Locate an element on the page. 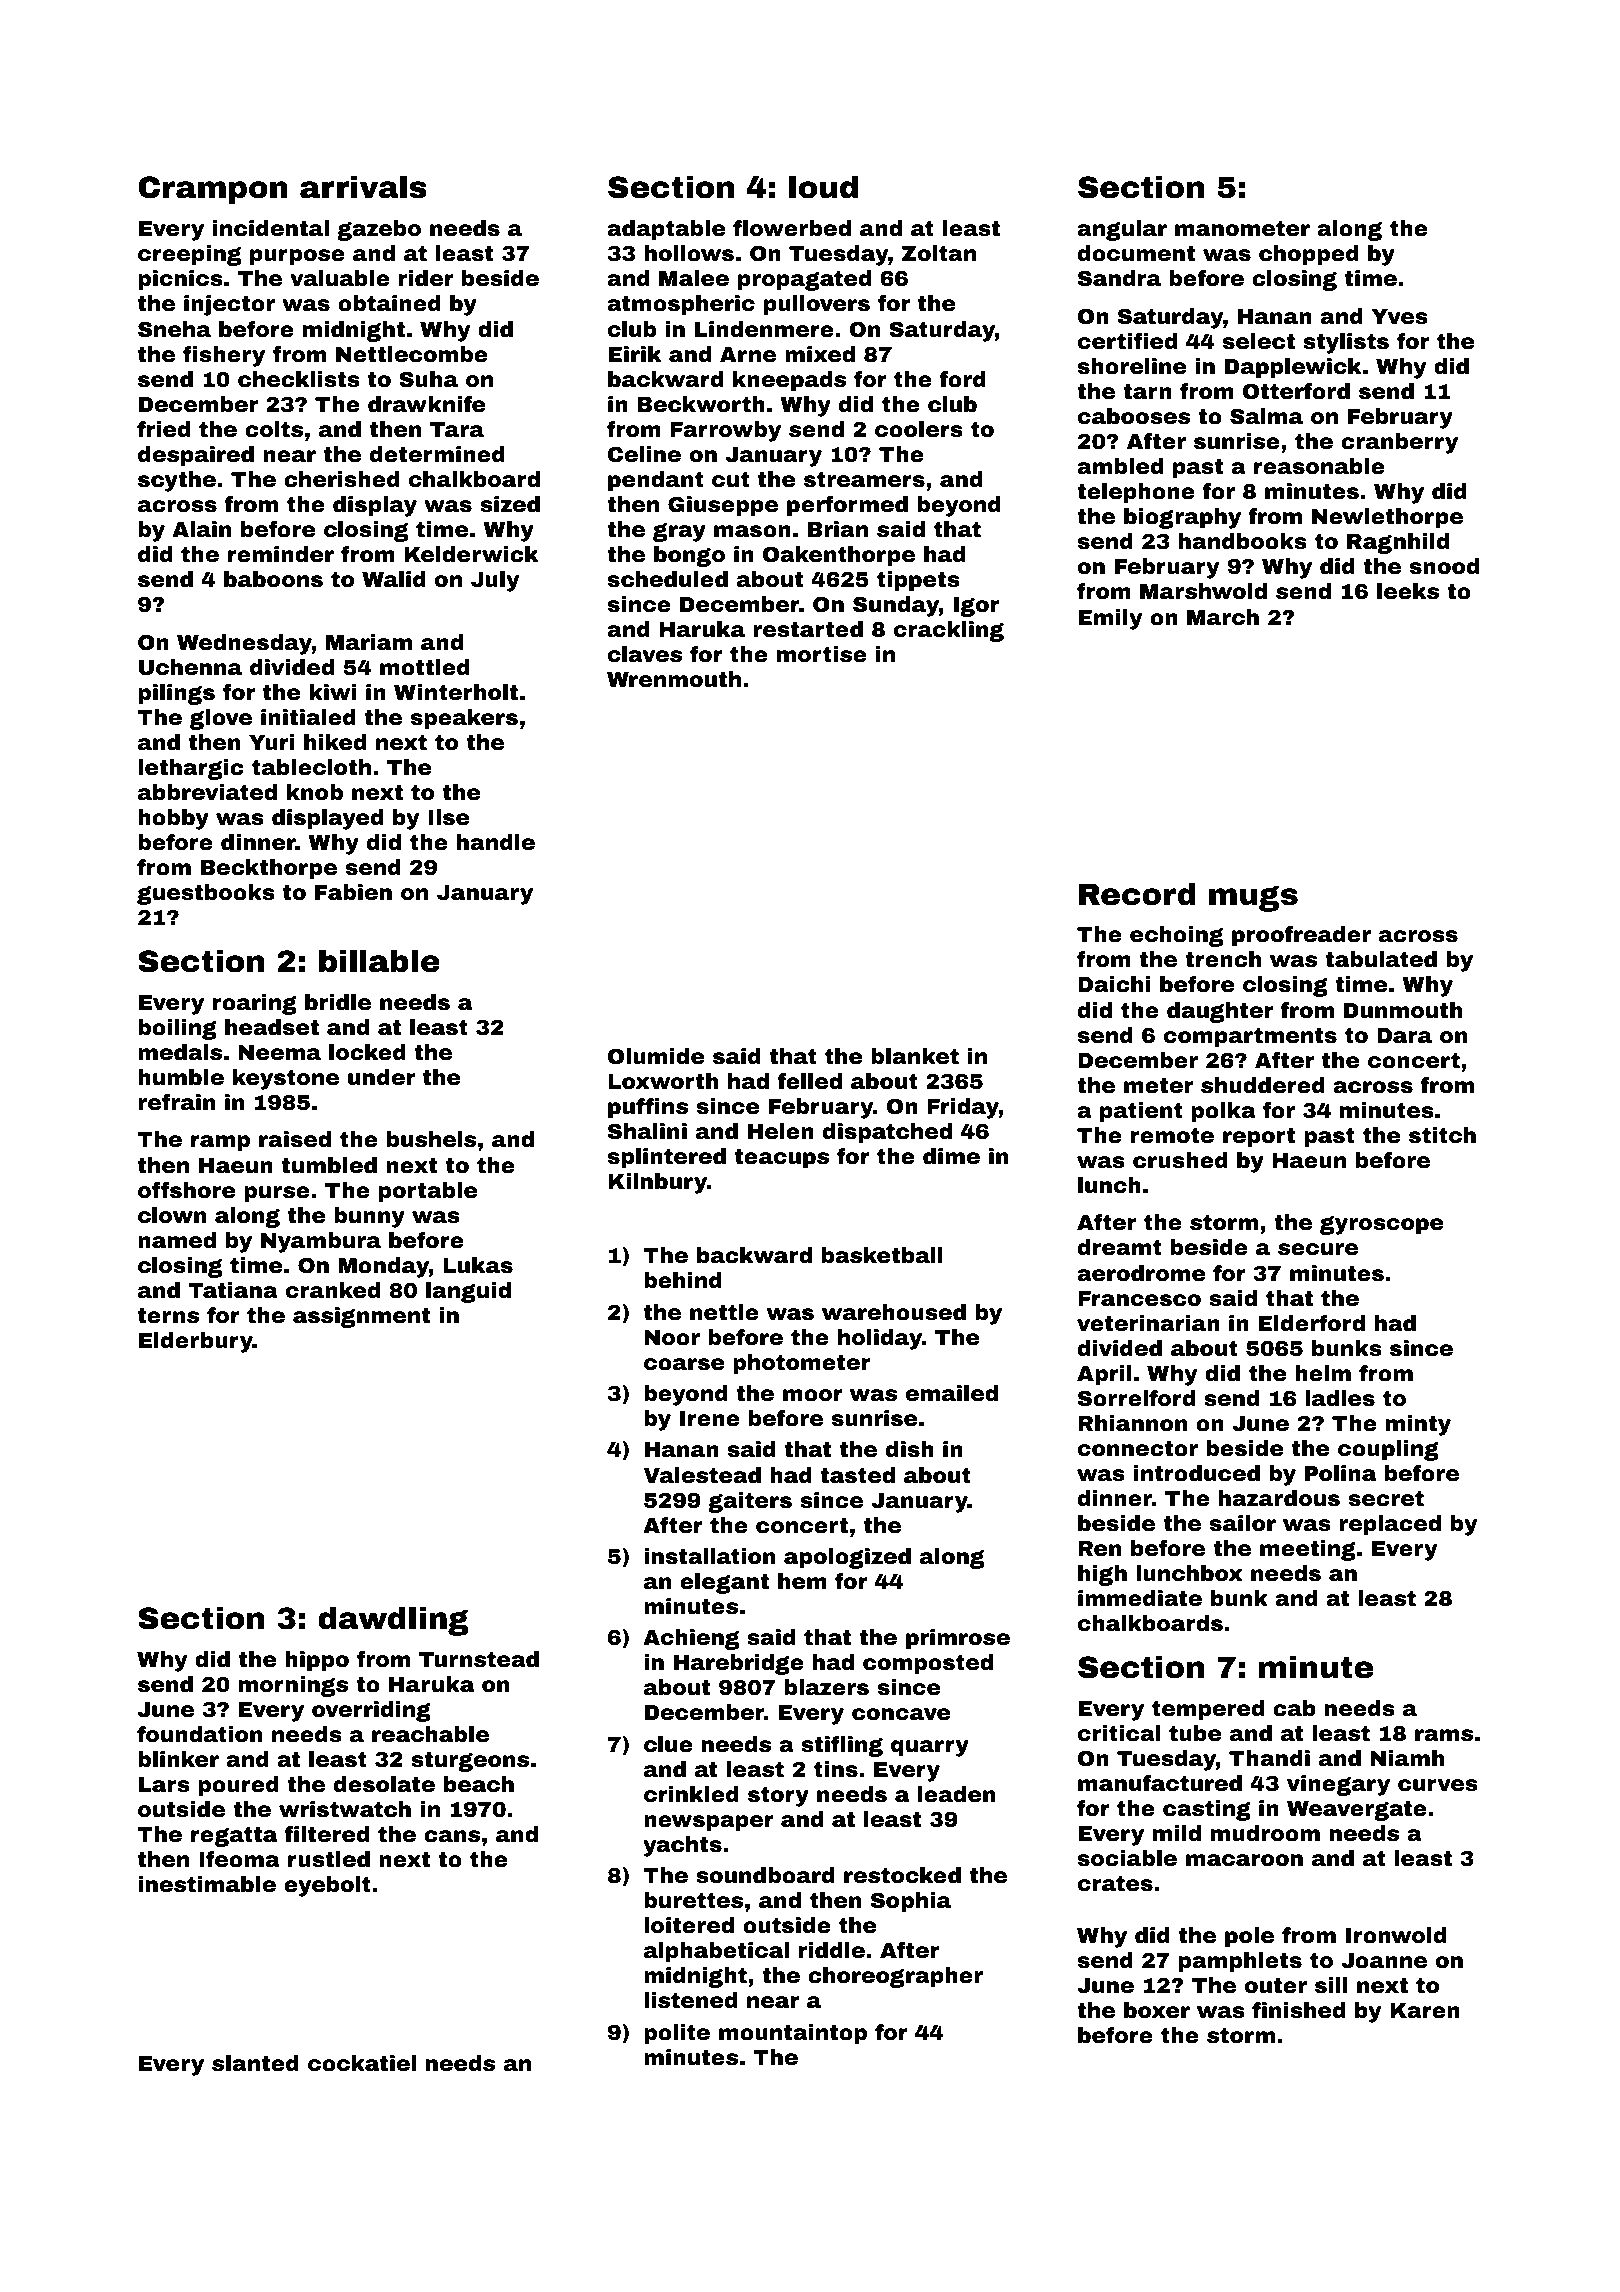  Record is located at coordinates (1137, 894).
